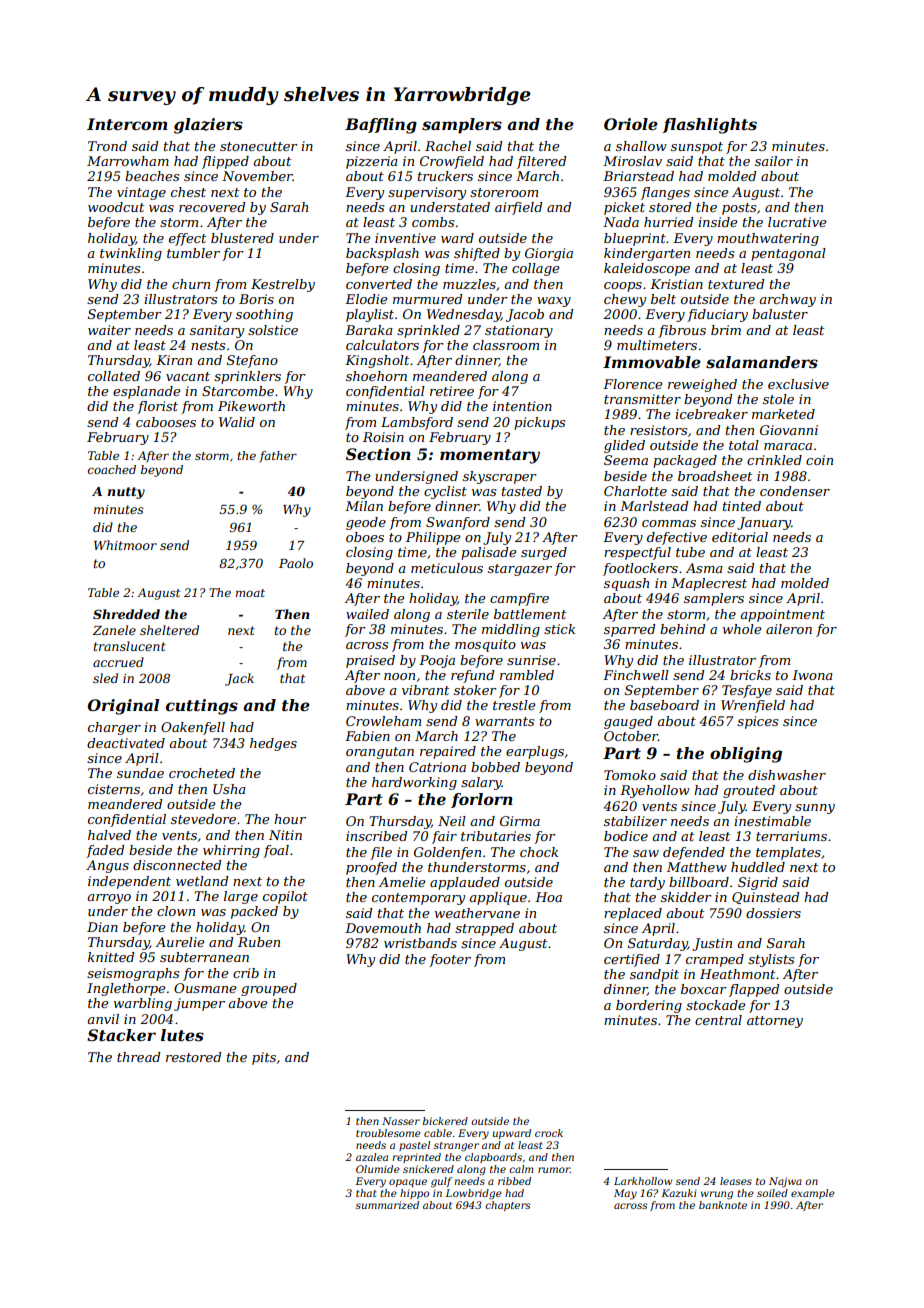  I want to click on thread, so click(138, 1057).
